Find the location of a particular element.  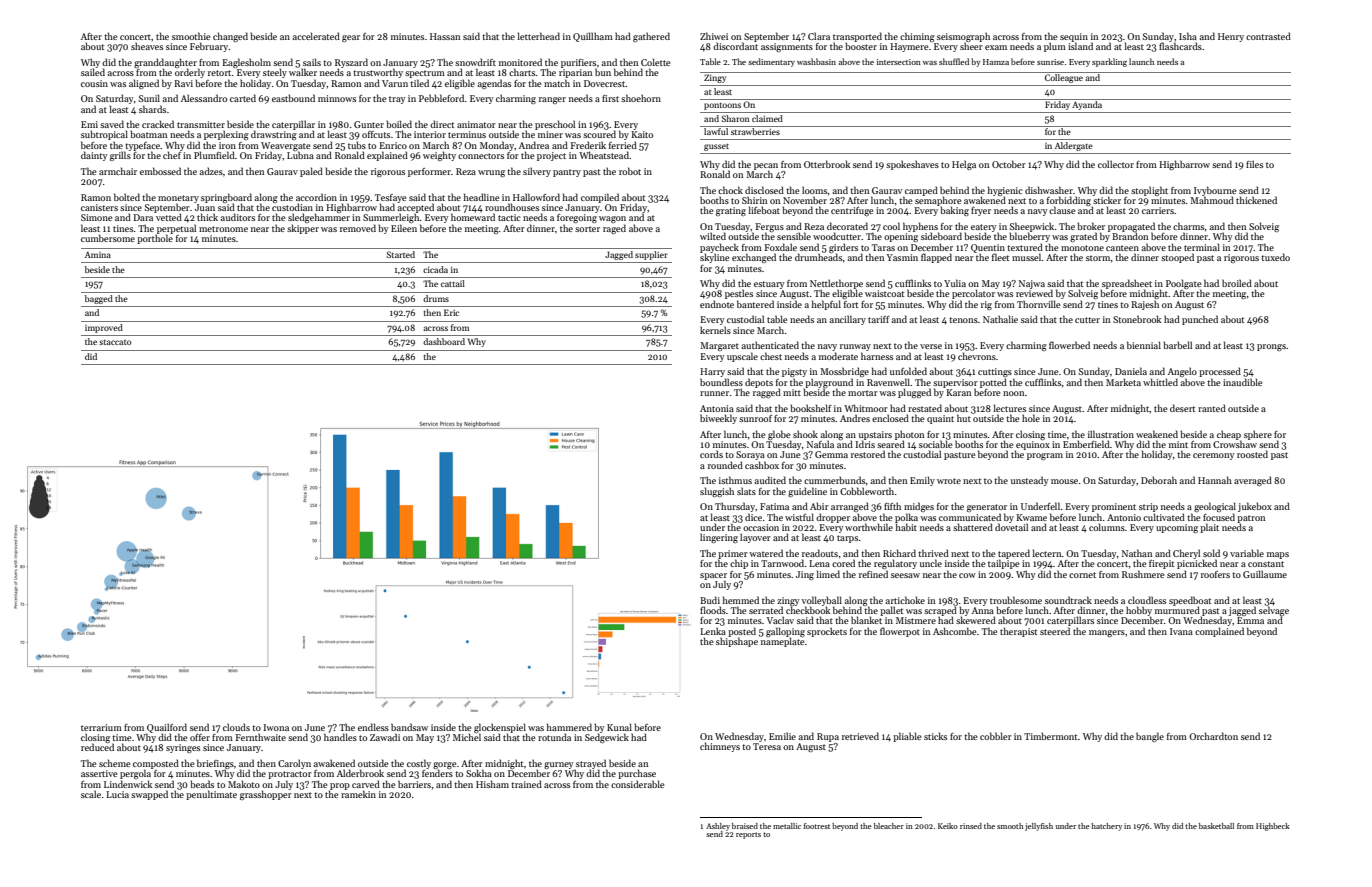

terrarium is located at coordinates (101, 727).
